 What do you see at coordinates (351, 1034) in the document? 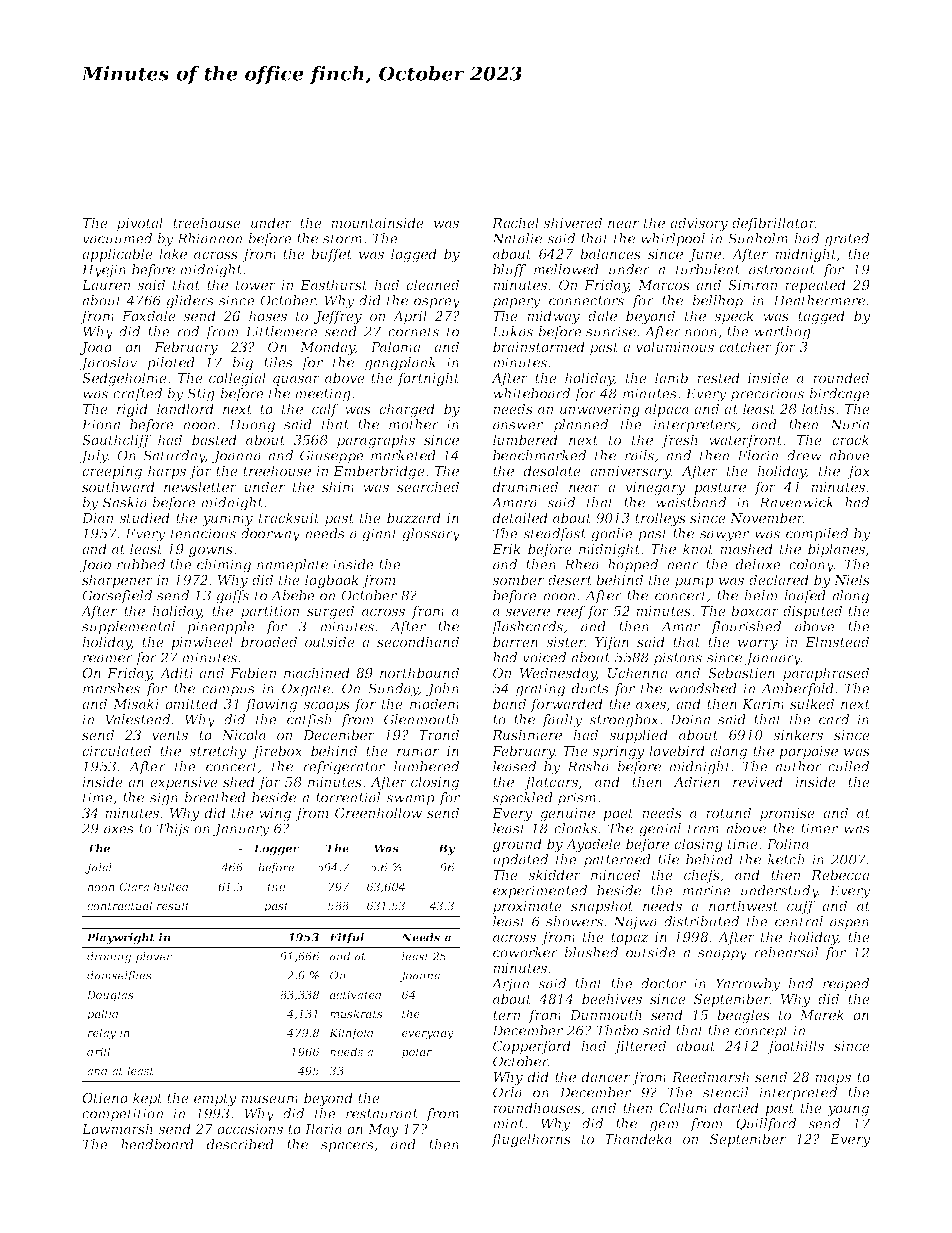
I see `Kilnfold` at bounding box center [351, 1034].
